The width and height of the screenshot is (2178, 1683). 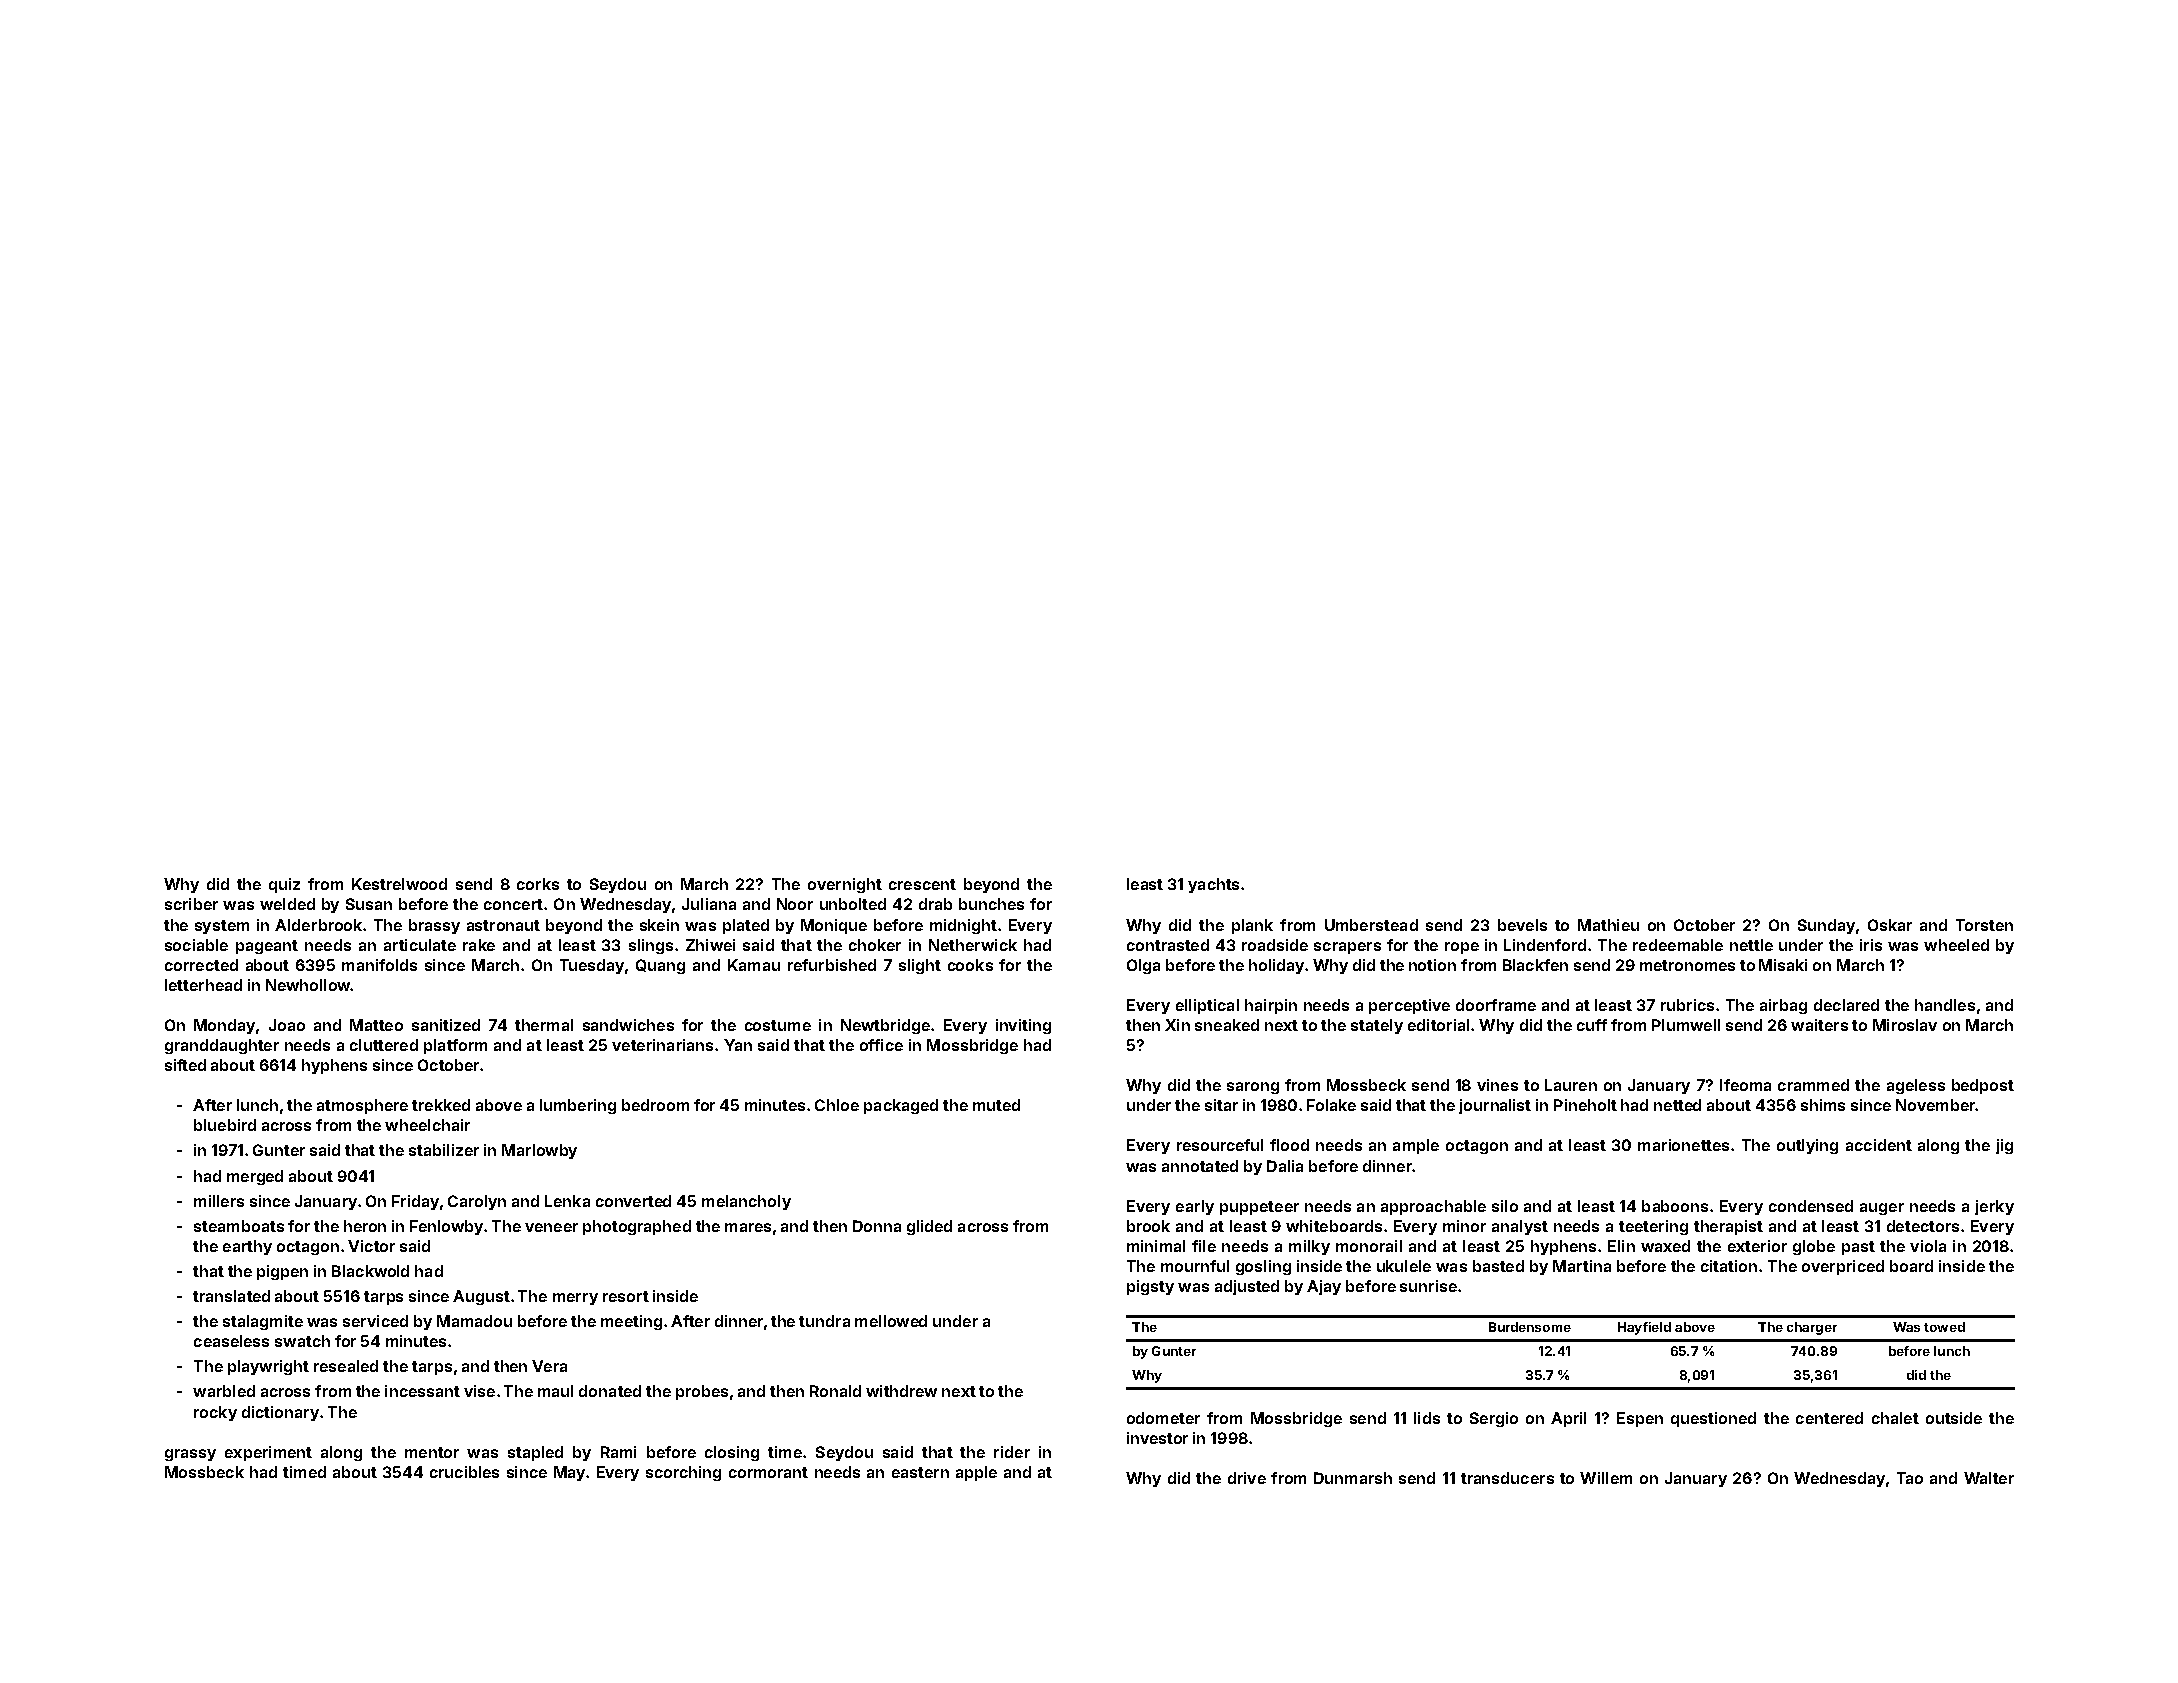 What do you see at coordinates (284, 885) in the screenshot?
I see `quiz` at bounding box center [284, 885].
